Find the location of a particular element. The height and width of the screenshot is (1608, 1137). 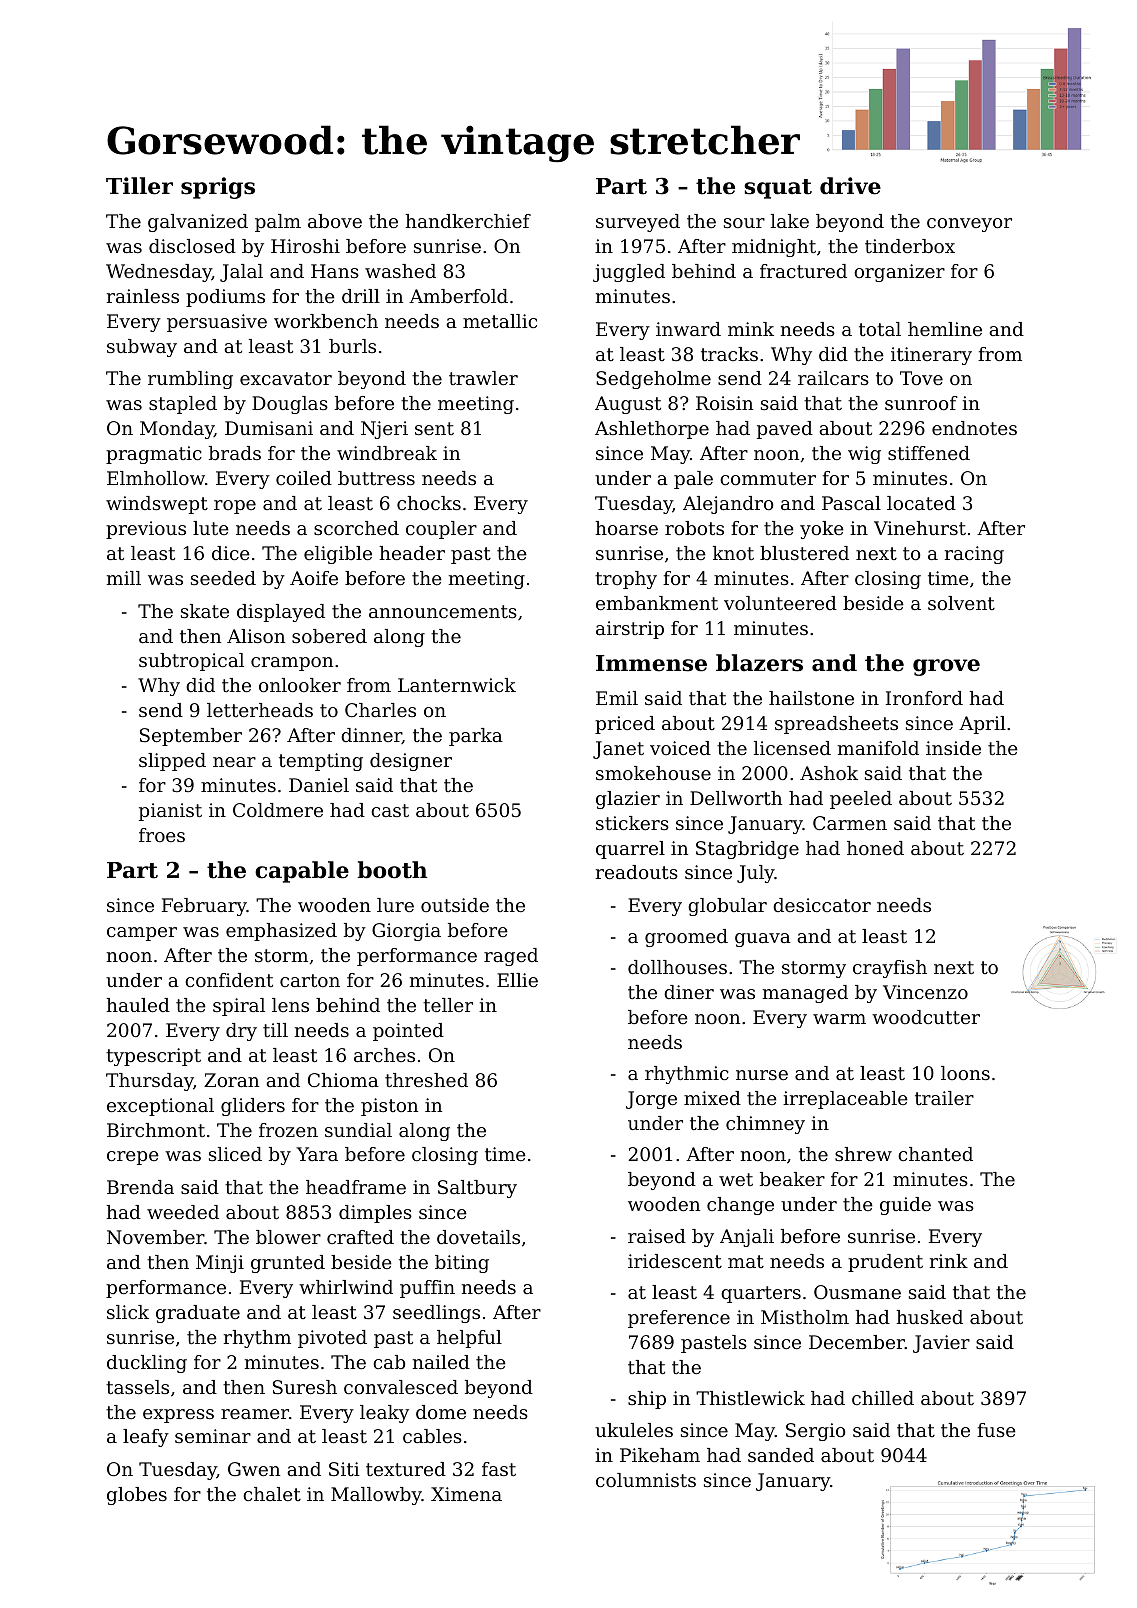

endnotes is located at coordinates (974, 428).
